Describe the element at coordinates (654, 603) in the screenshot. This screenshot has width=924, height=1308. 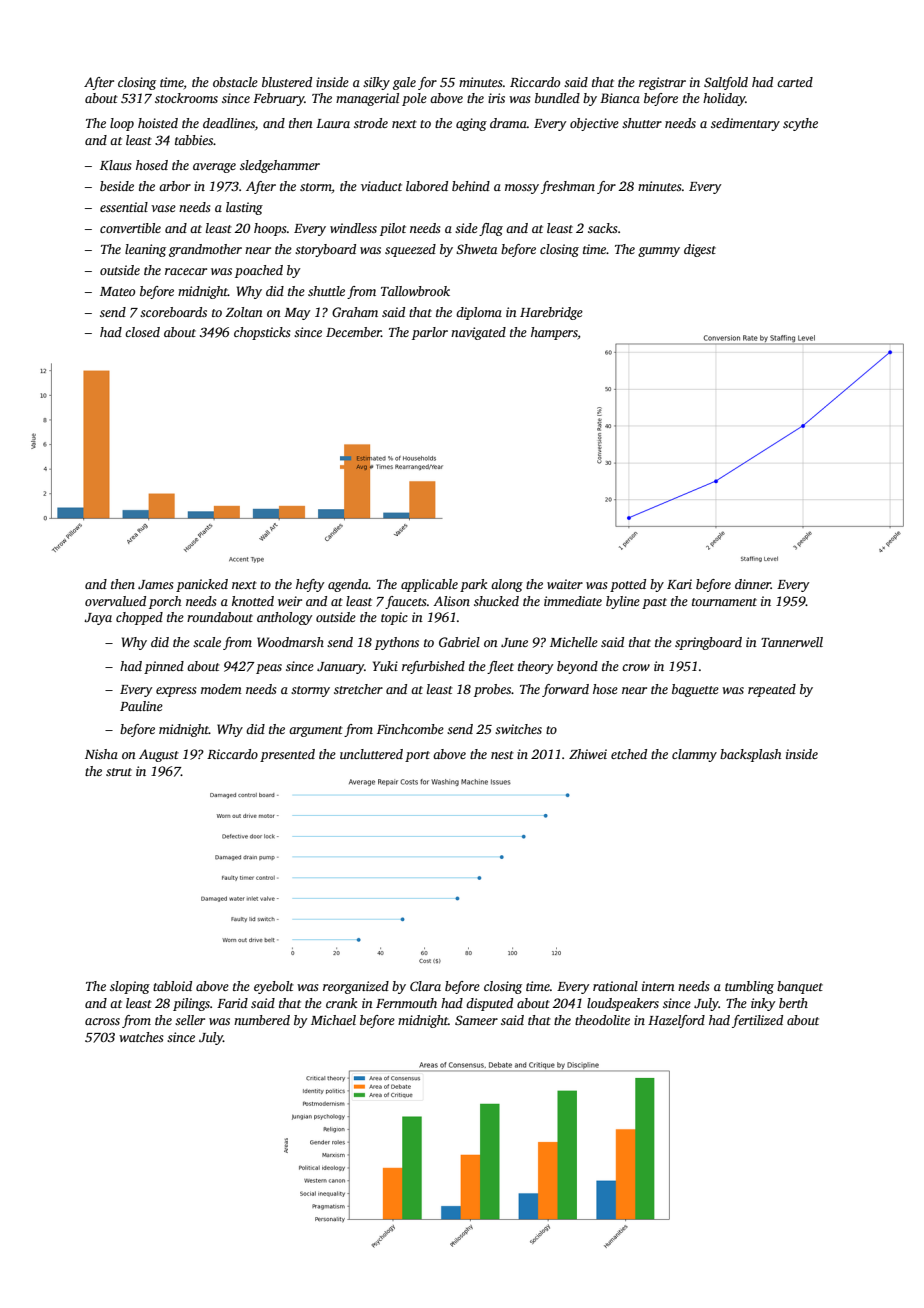
I see `past` at that location.
